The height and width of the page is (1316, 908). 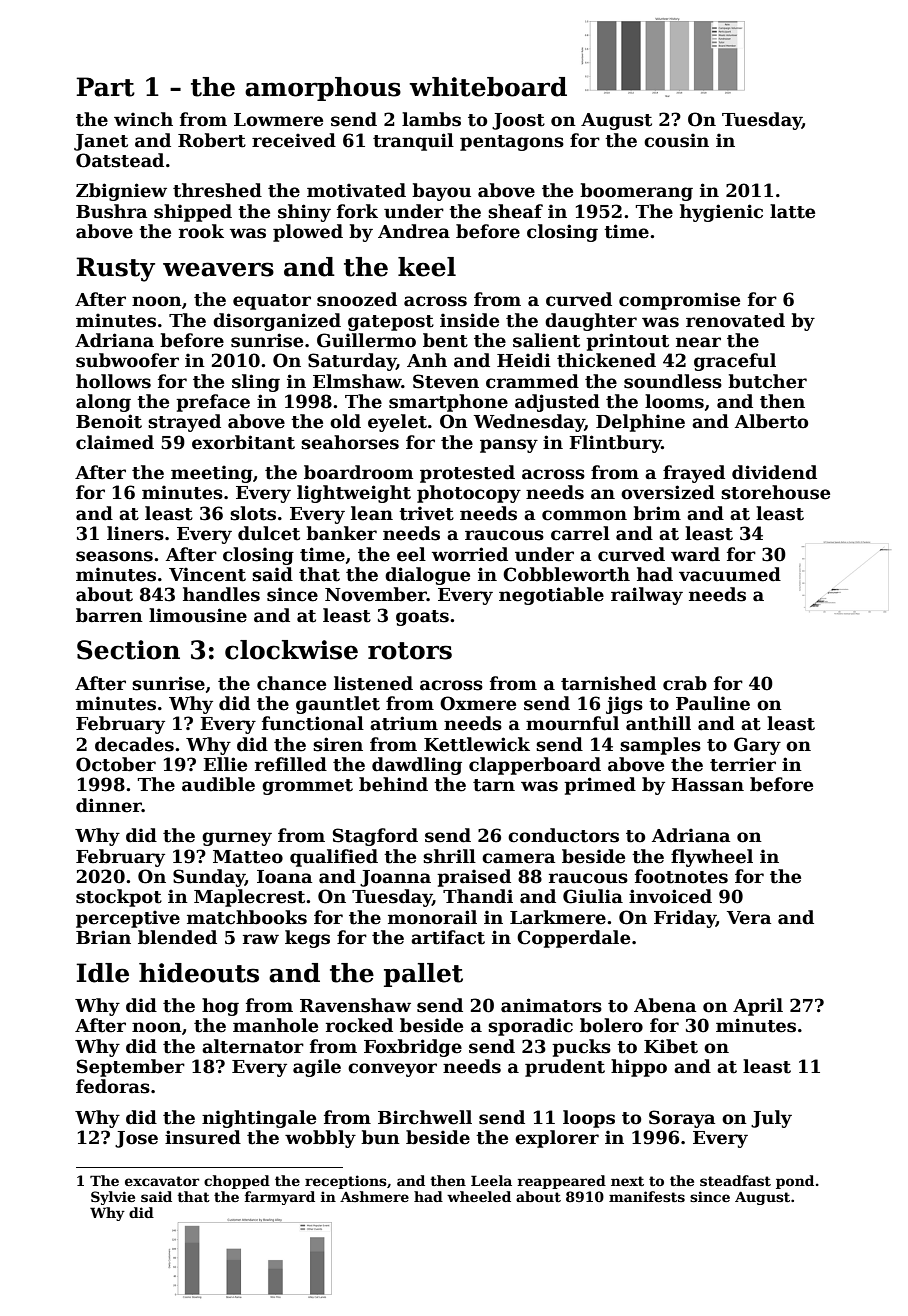 What do you see at coordinates (115, 442) in the page?
I see `claimed` at bounding box center [115, 442].
